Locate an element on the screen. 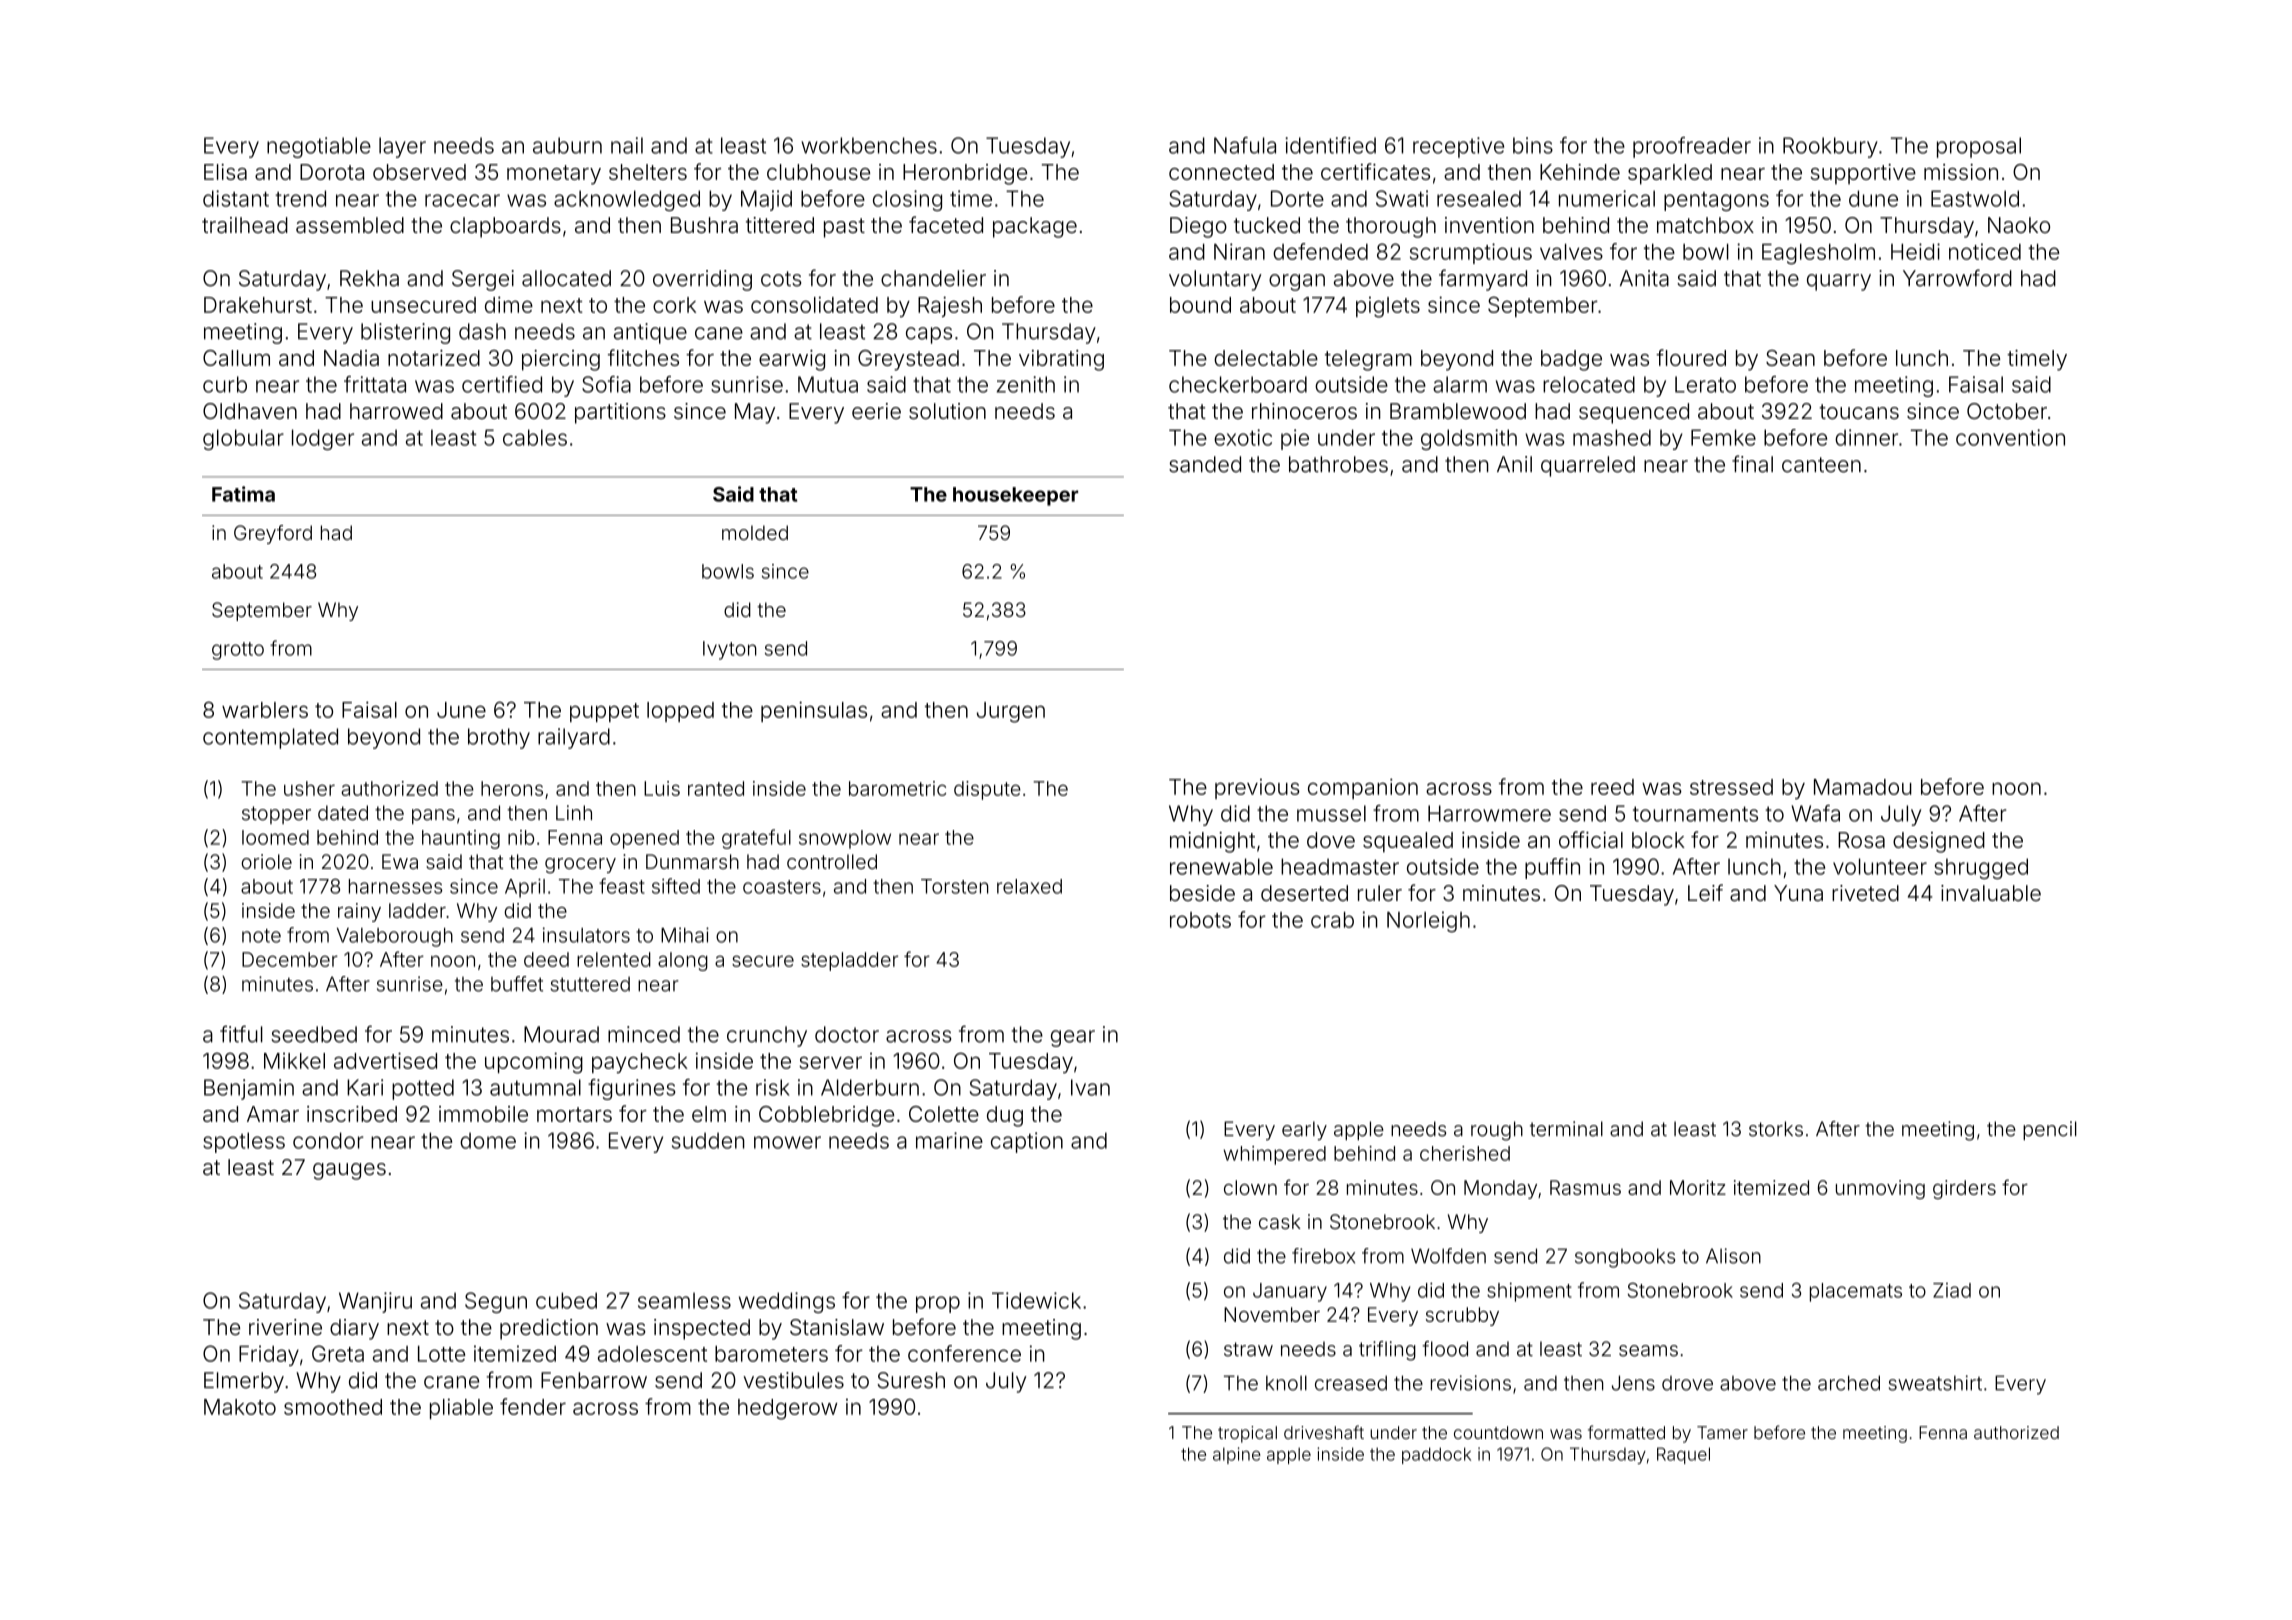 This screenshot has width=2292, height=1620. Jurgen is located at coordinates (1011, 712).
